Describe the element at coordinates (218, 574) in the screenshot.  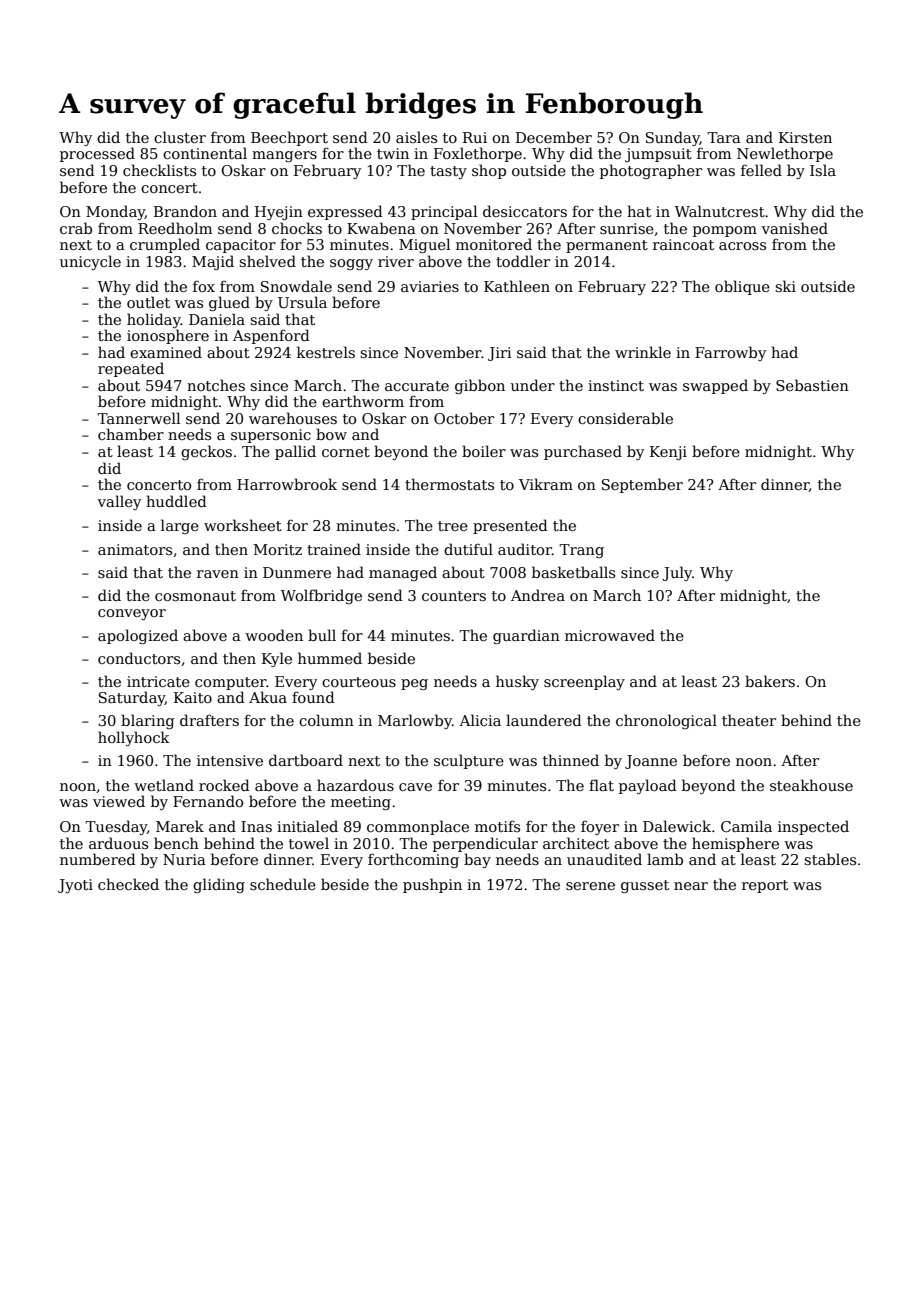
I see `raven` at that location.
